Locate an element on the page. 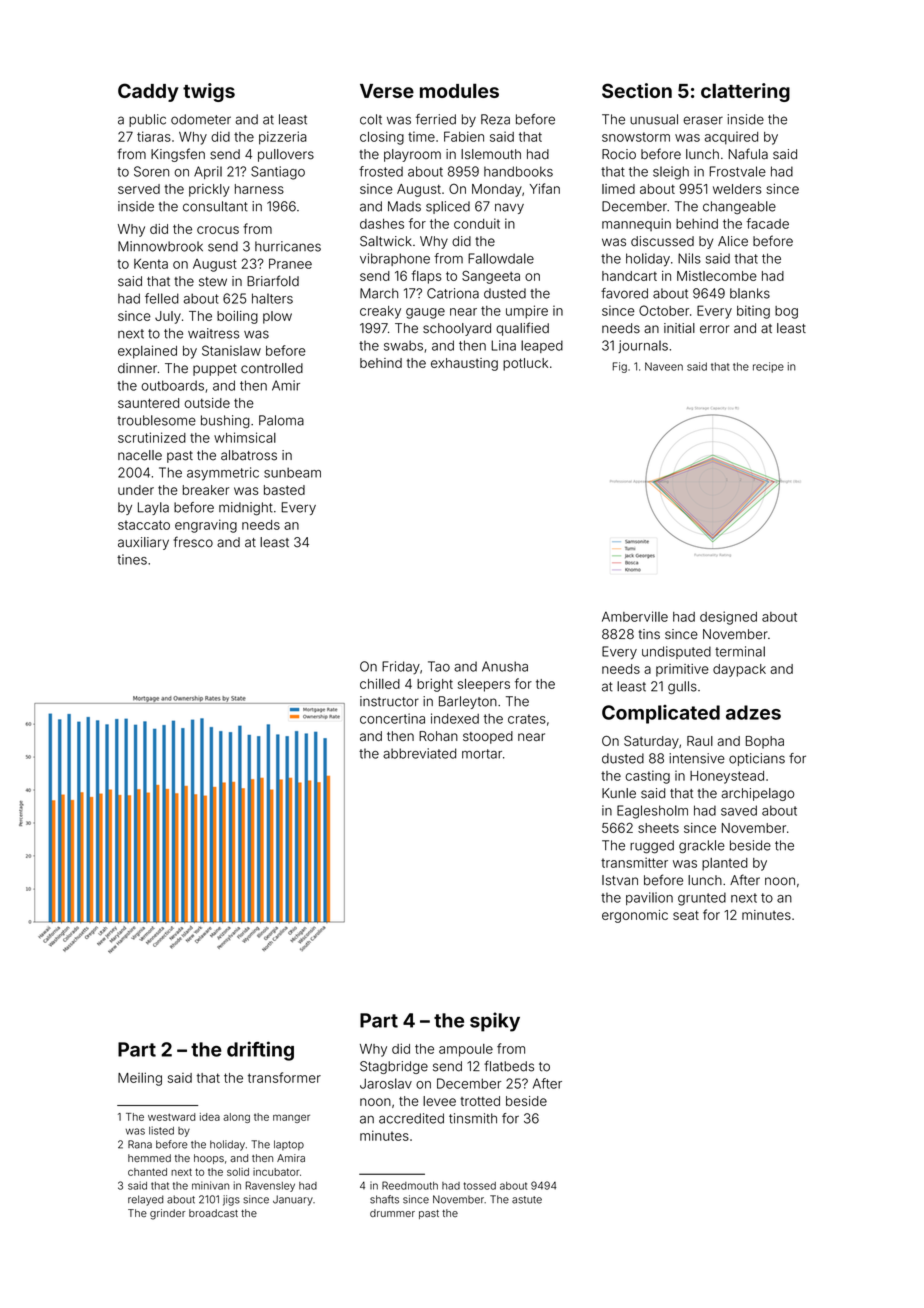 This image has width=924, height=1308. recipe is located at coordinates (768, 367).
